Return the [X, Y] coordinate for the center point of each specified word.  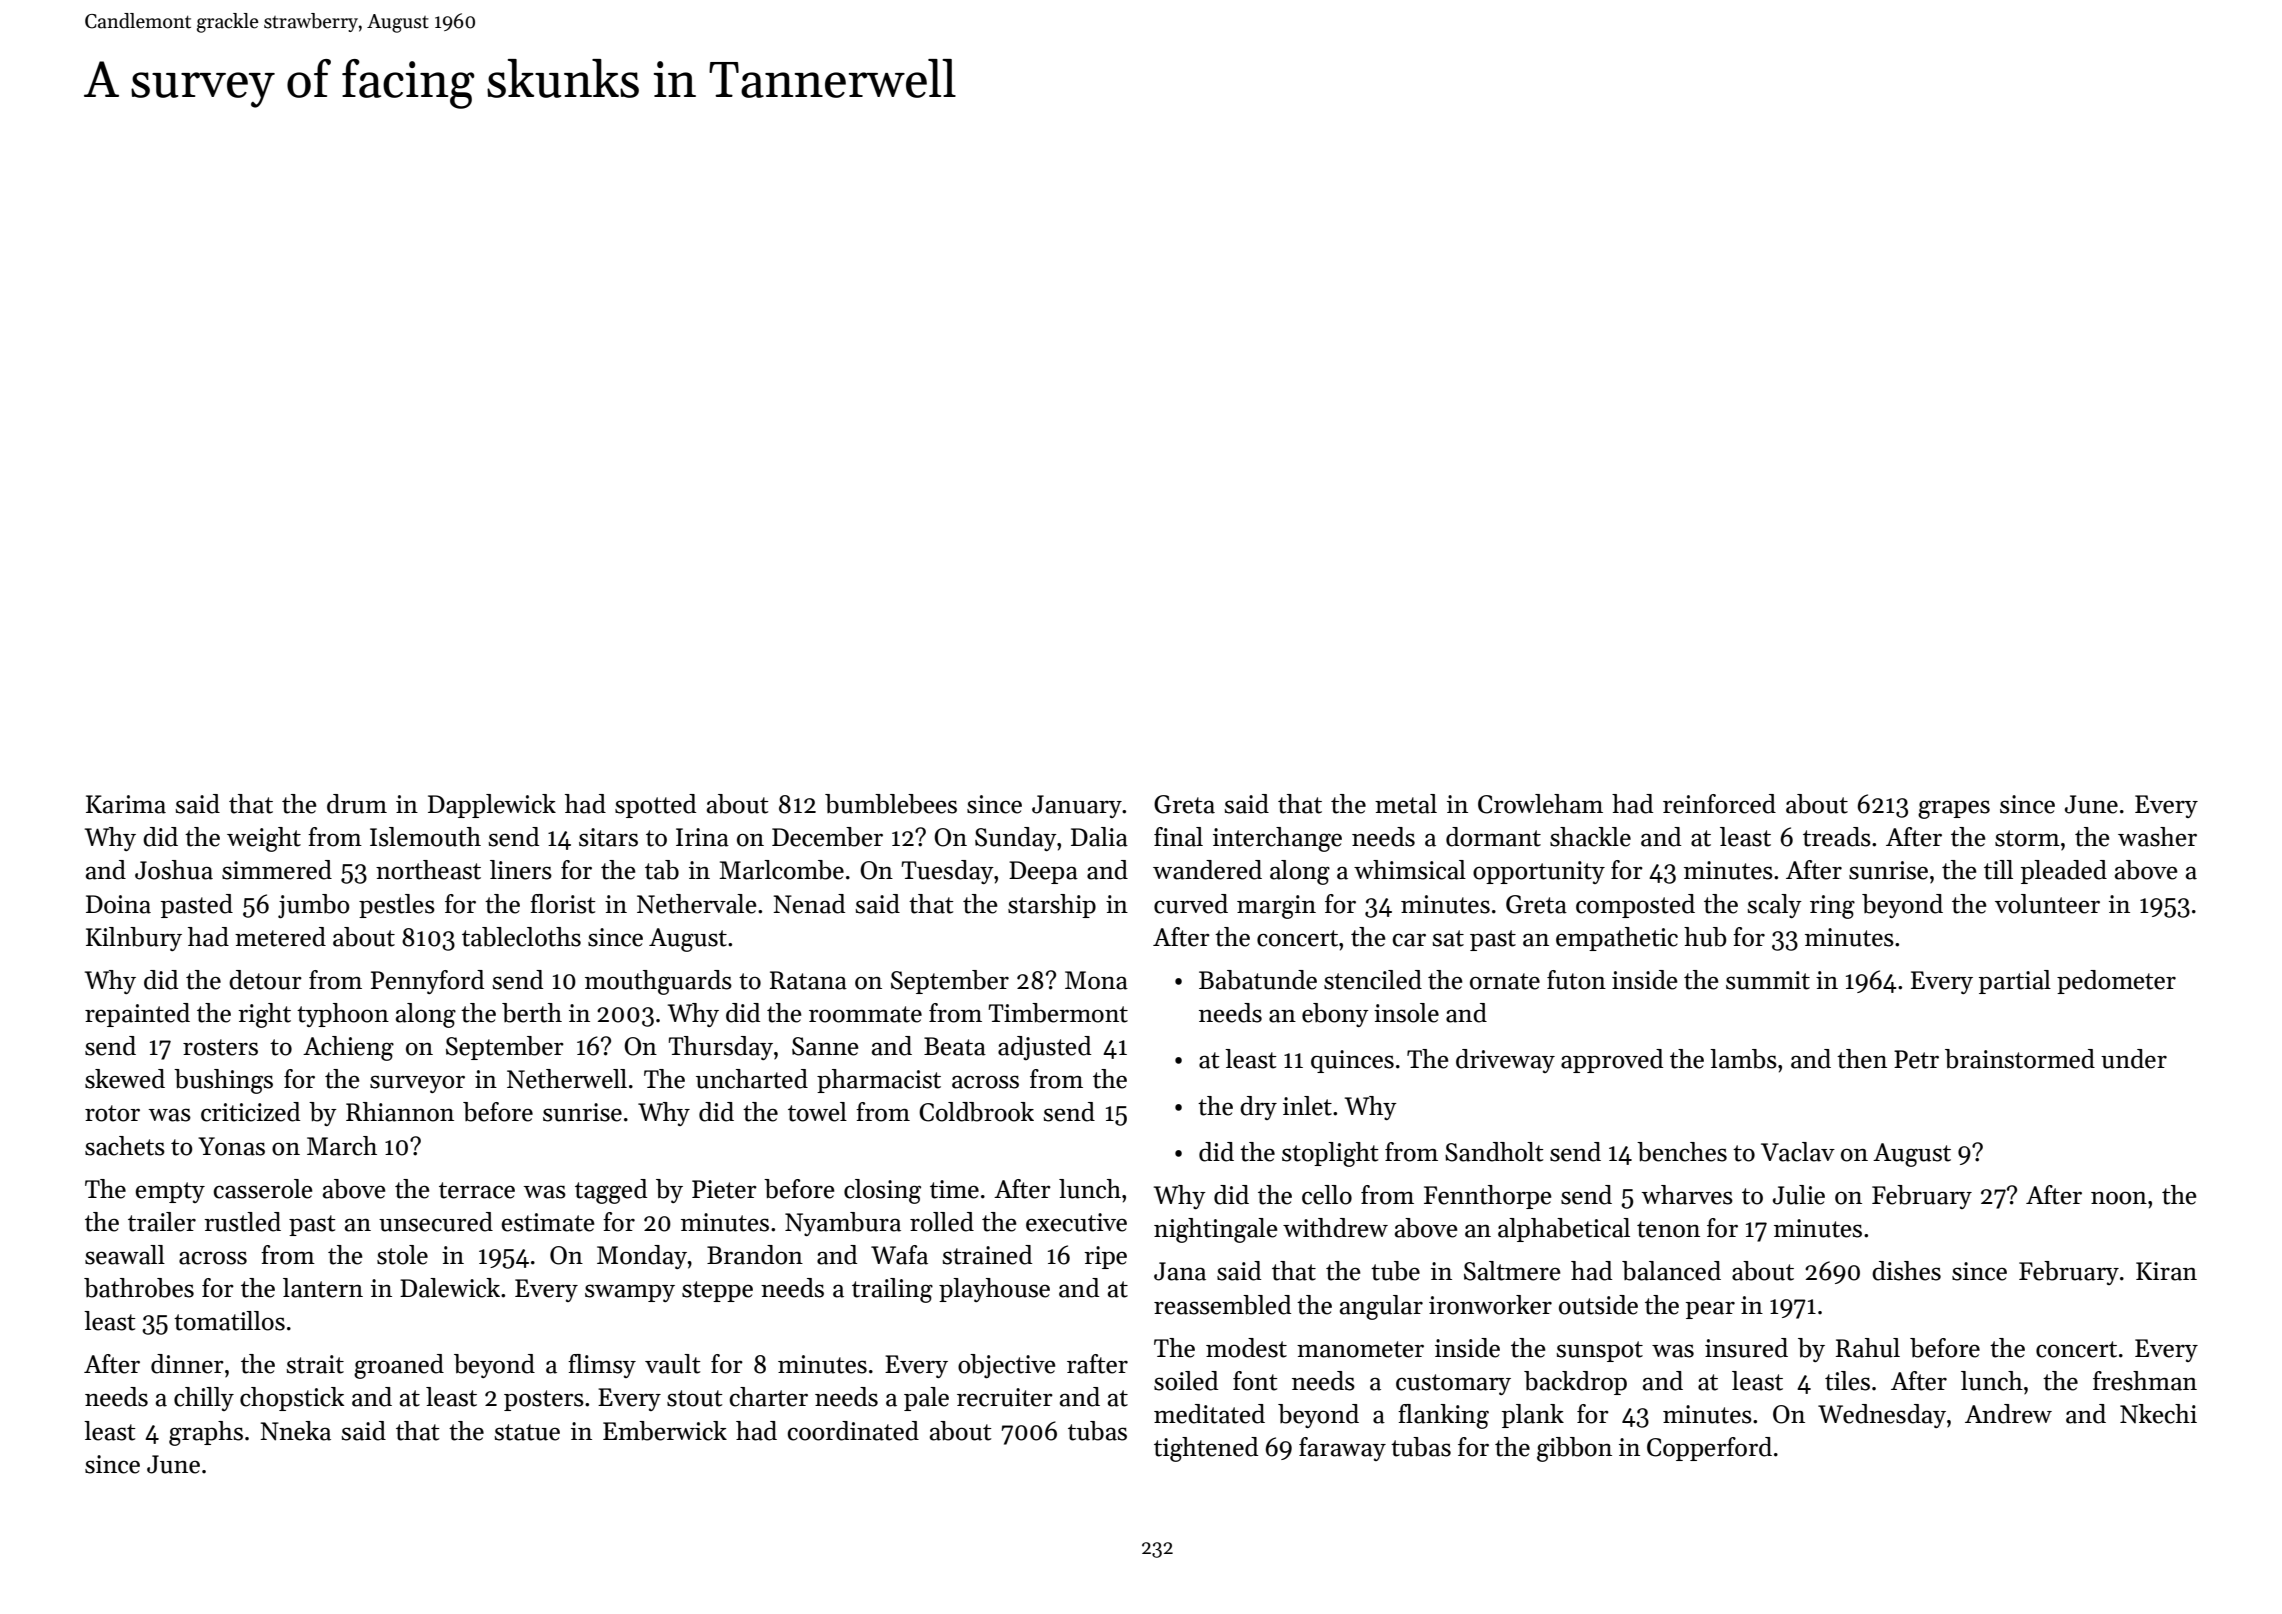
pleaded [2064, 872]
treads [1837, 837]
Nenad [809, 904]
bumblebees [891, 804]
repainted [137, 1015]
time [954, 1189]
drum [357, 804]
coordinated [853, 1431]
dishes [1906, 1271]
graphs [206, 1433]
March [342, 1146]
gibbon [1574, 1449]
